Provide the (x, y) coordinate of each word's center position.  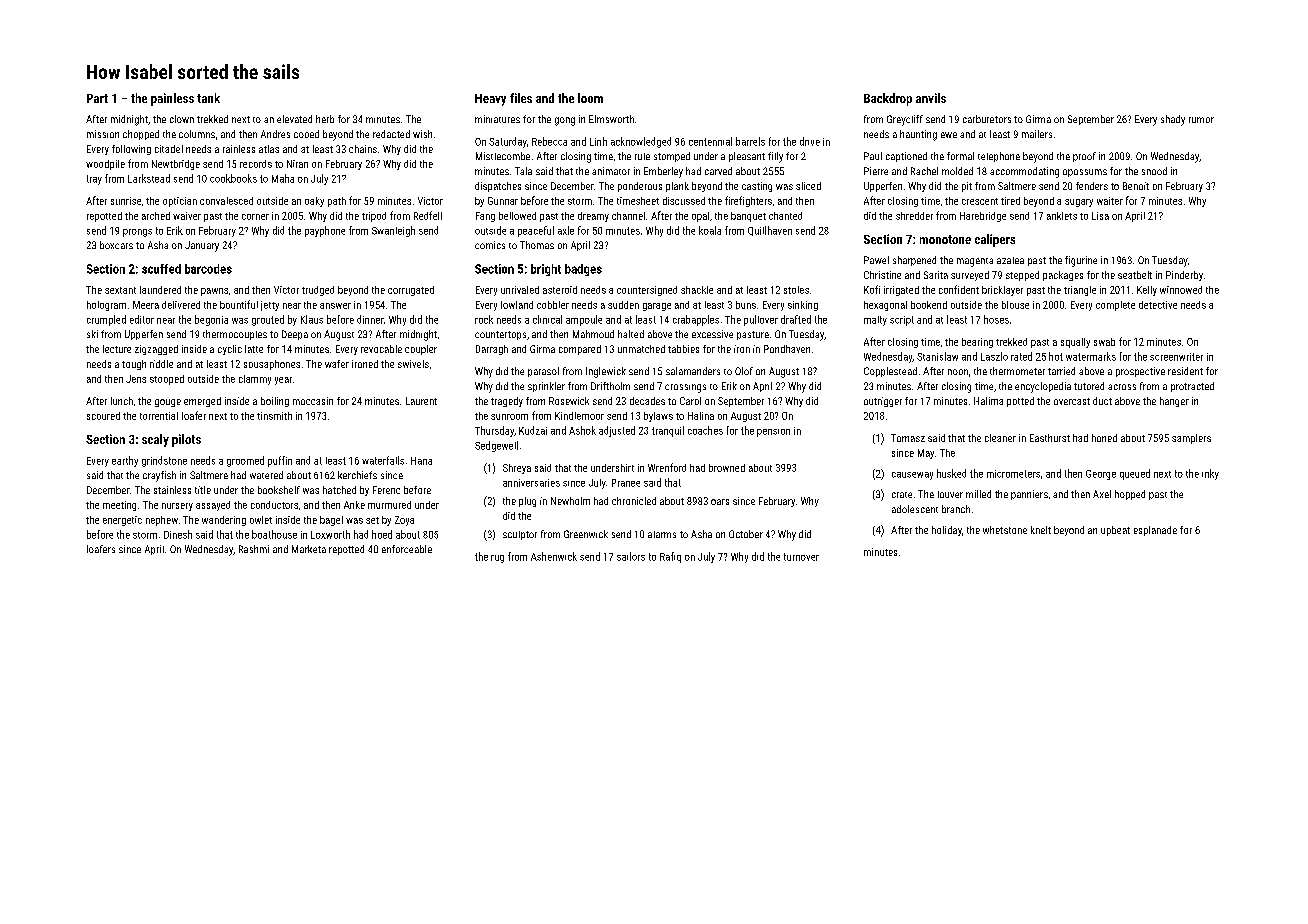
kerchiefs (357, 475)
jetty (270, 306)
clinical (547, 319)
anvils (931, 98)
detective (1158, 305)
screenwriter (1176, 357)
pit (967, 187)
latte (254, 349)
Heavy (490, 100)
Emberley (663, 172)
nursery (177, 507)
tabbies (683, 349)
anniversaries (531, 483)
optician (180, 202)
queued (1135, 474)
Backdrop (888, 99)
